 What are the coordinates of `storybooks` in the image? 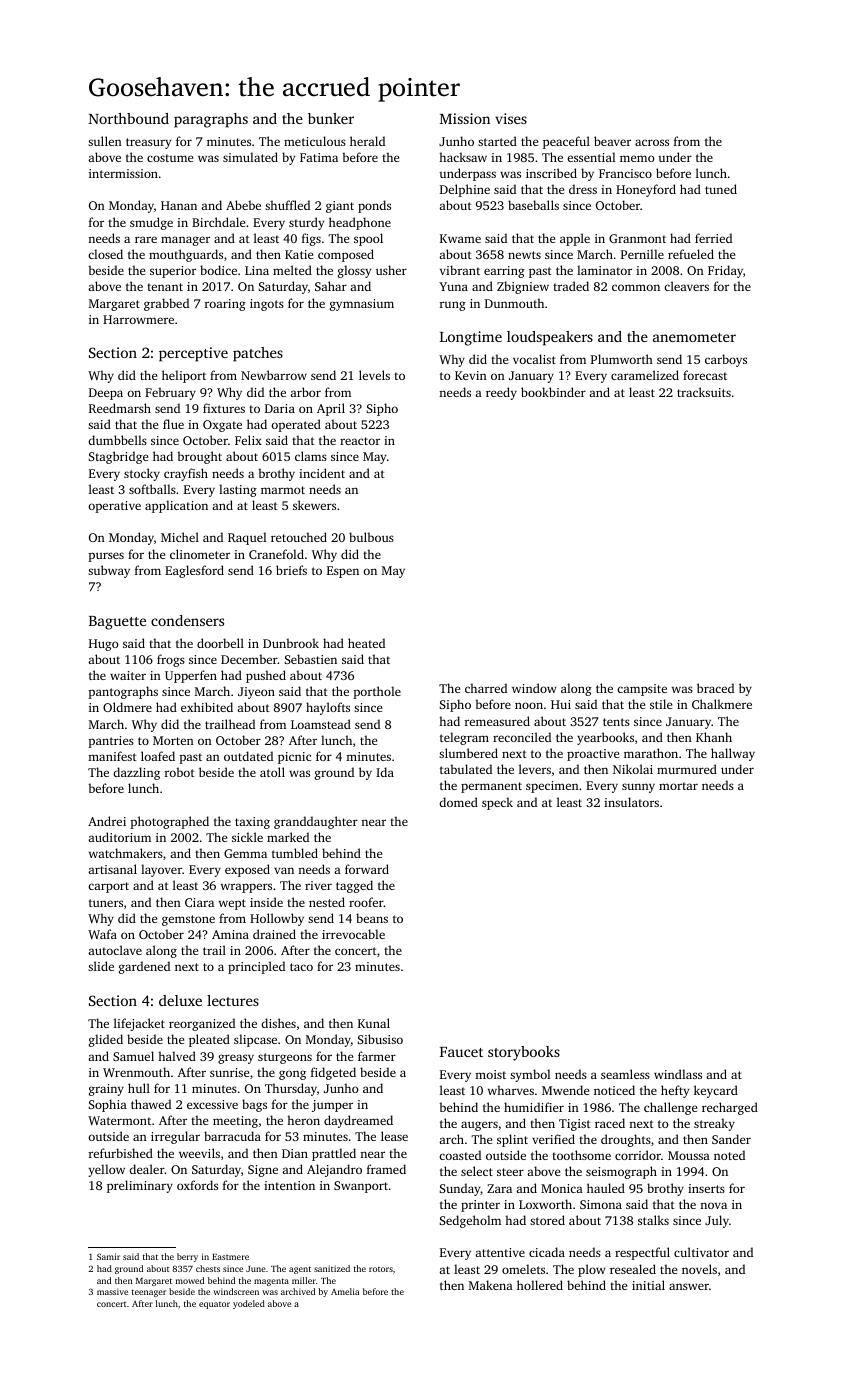 It's located at (524, 1053).
